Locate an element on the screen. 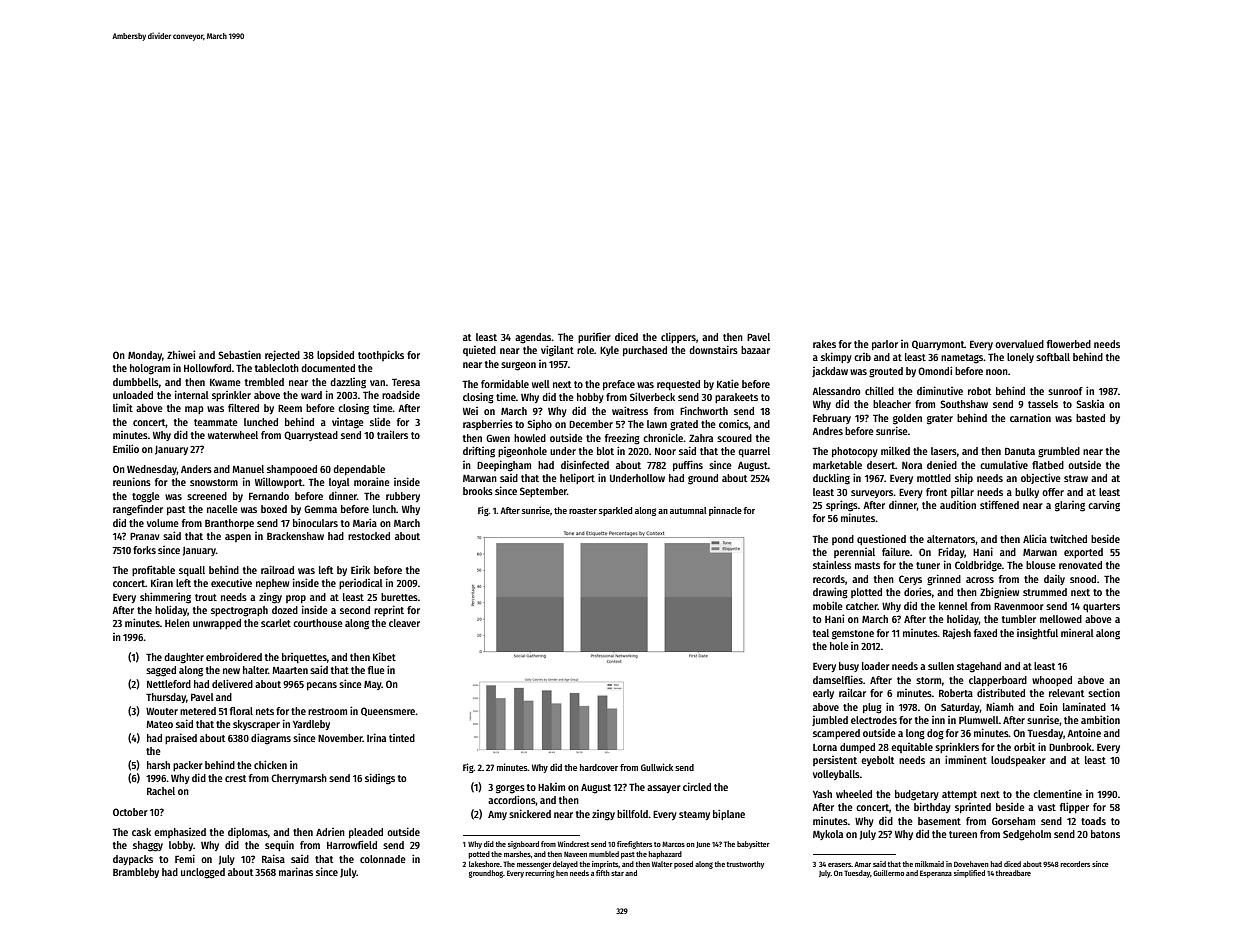 The image size is (1233, 952). dumbbells is located at coordinates (136, 382).
